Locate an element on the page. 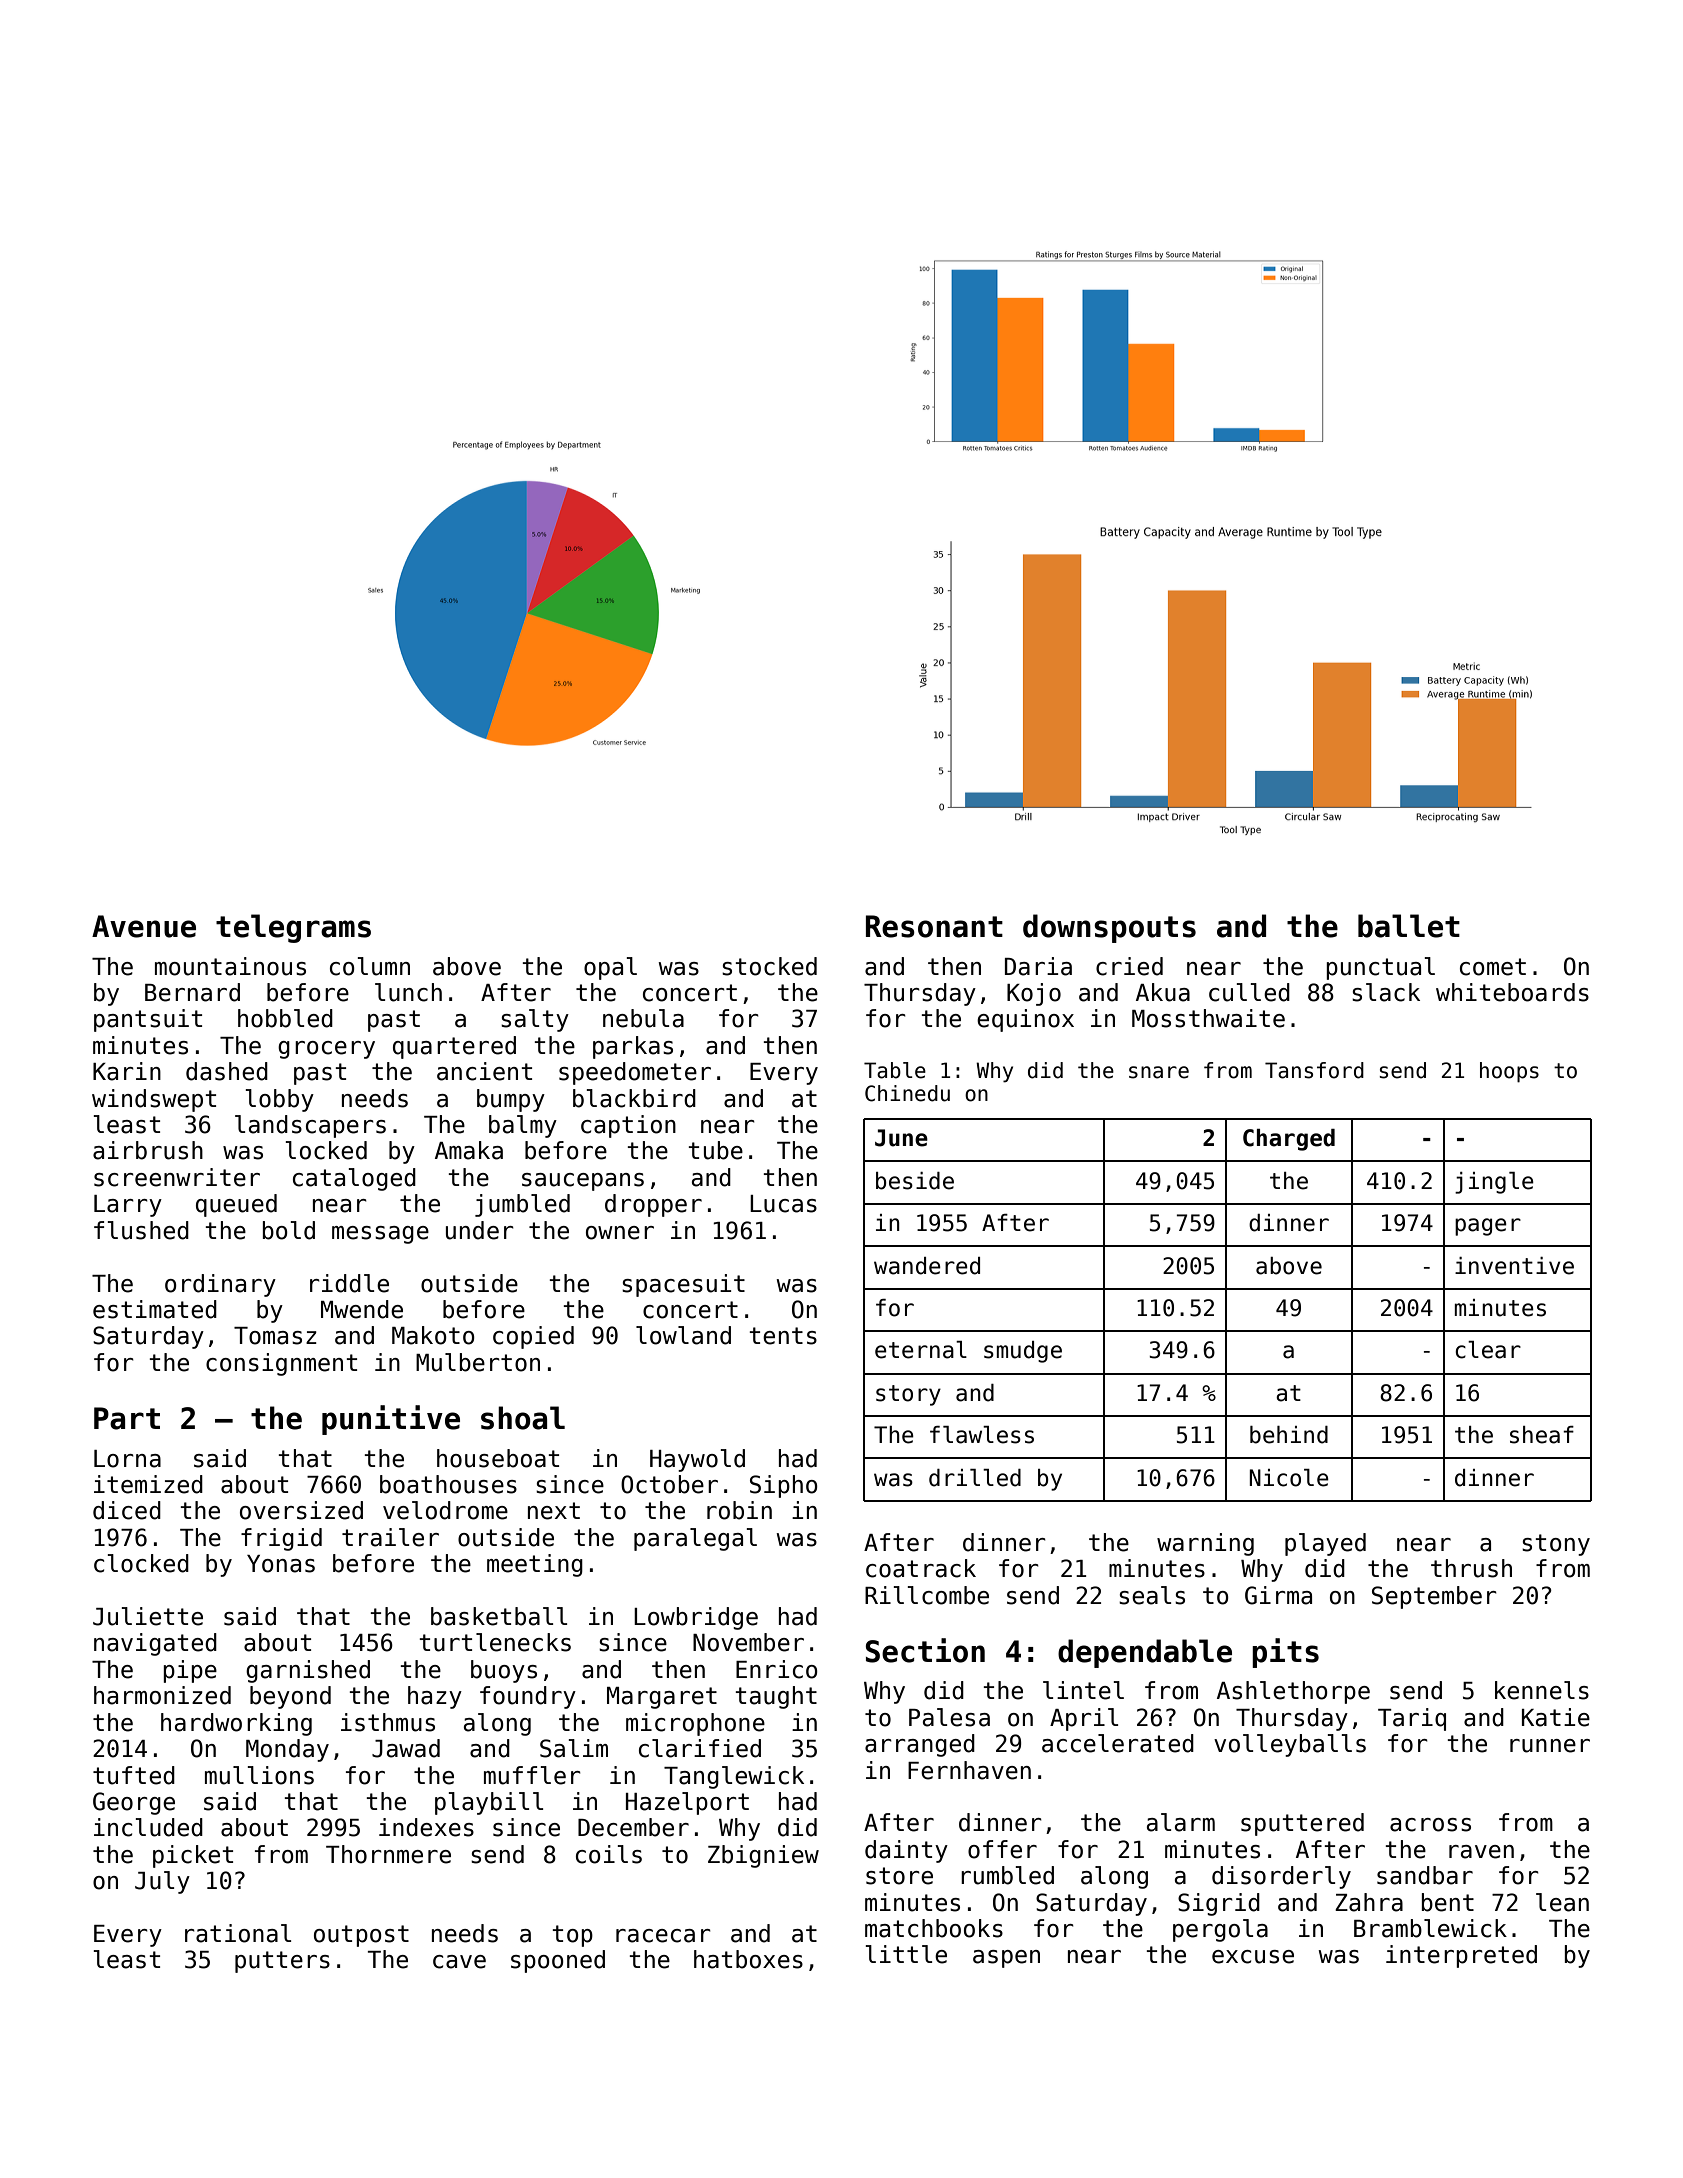 The image size is (1683, 2178). dependable is located at coordinates (1145, 1653).
